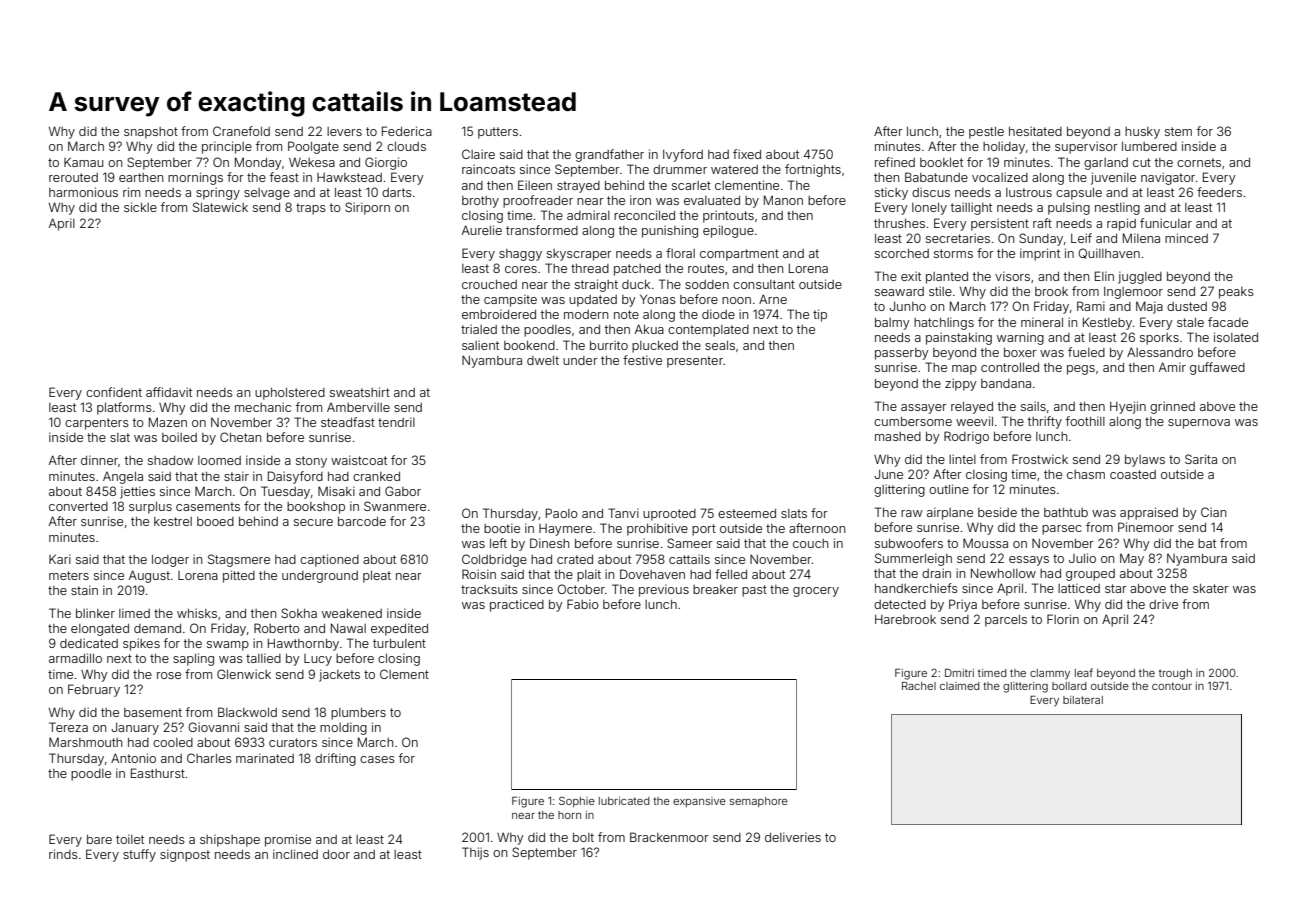  I want to click on levers, so click(344, 131).
